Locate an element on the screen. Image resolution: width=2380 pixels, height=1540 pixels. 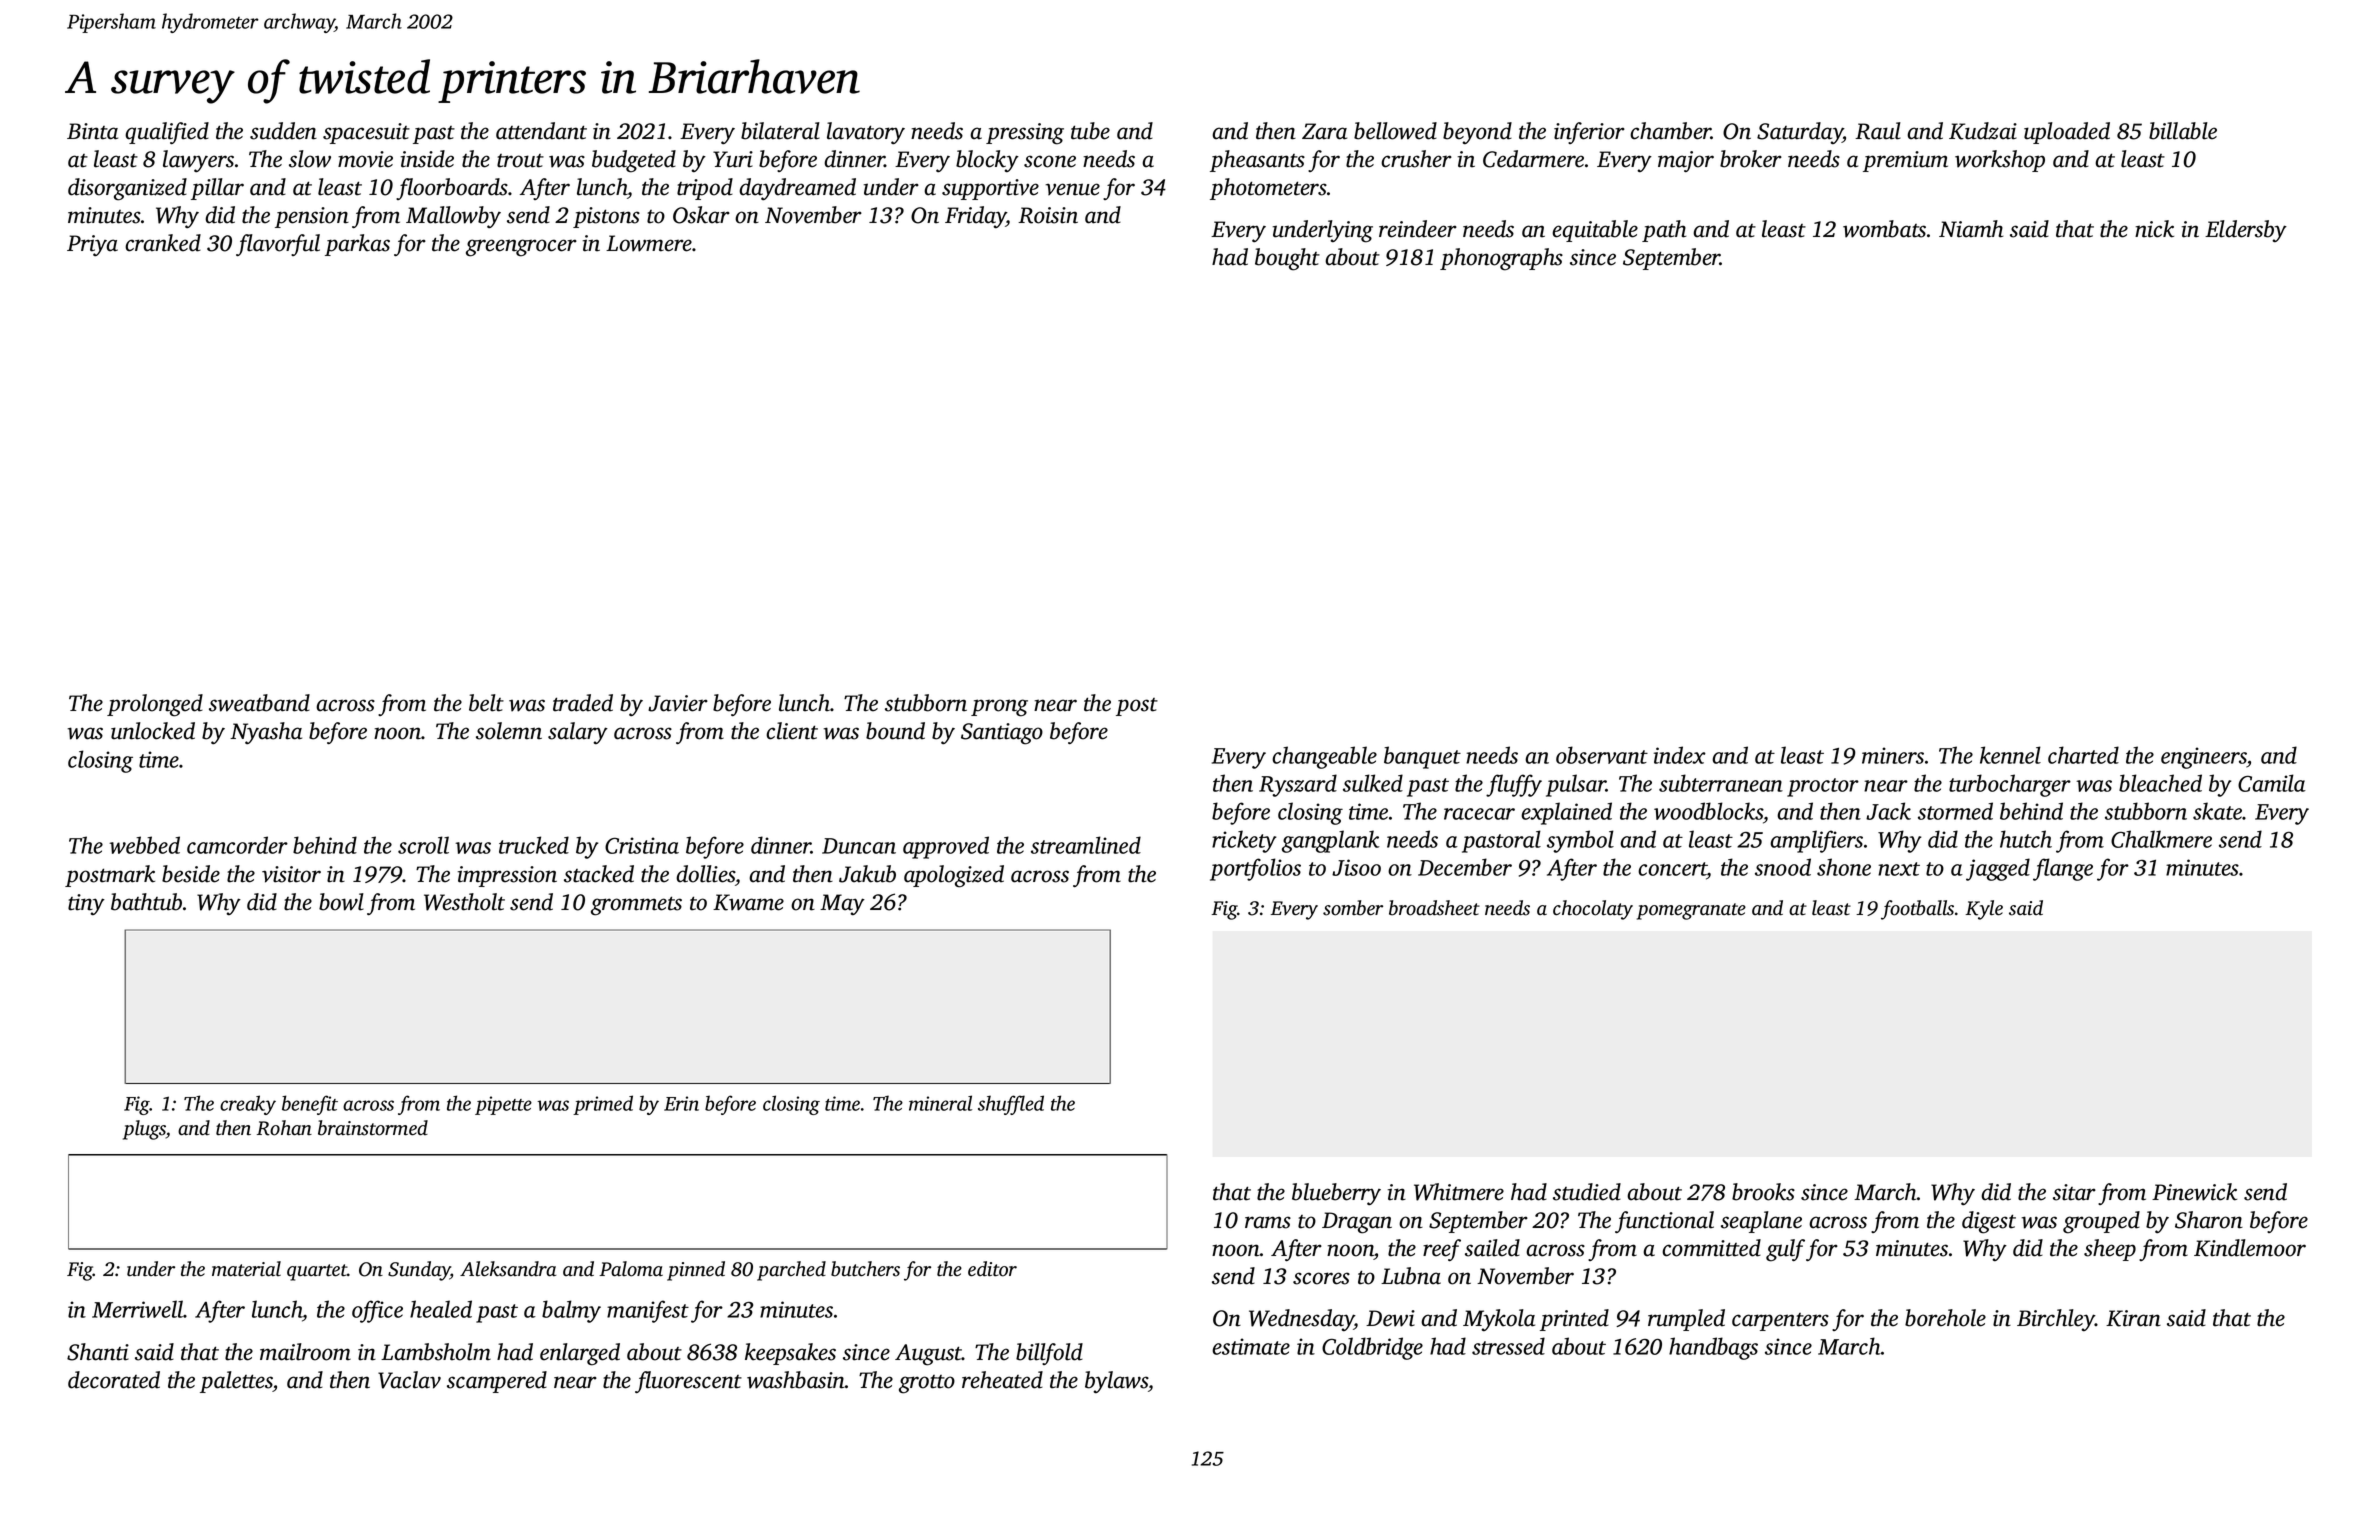
stressed is located at coordinates (1508, 1346).
